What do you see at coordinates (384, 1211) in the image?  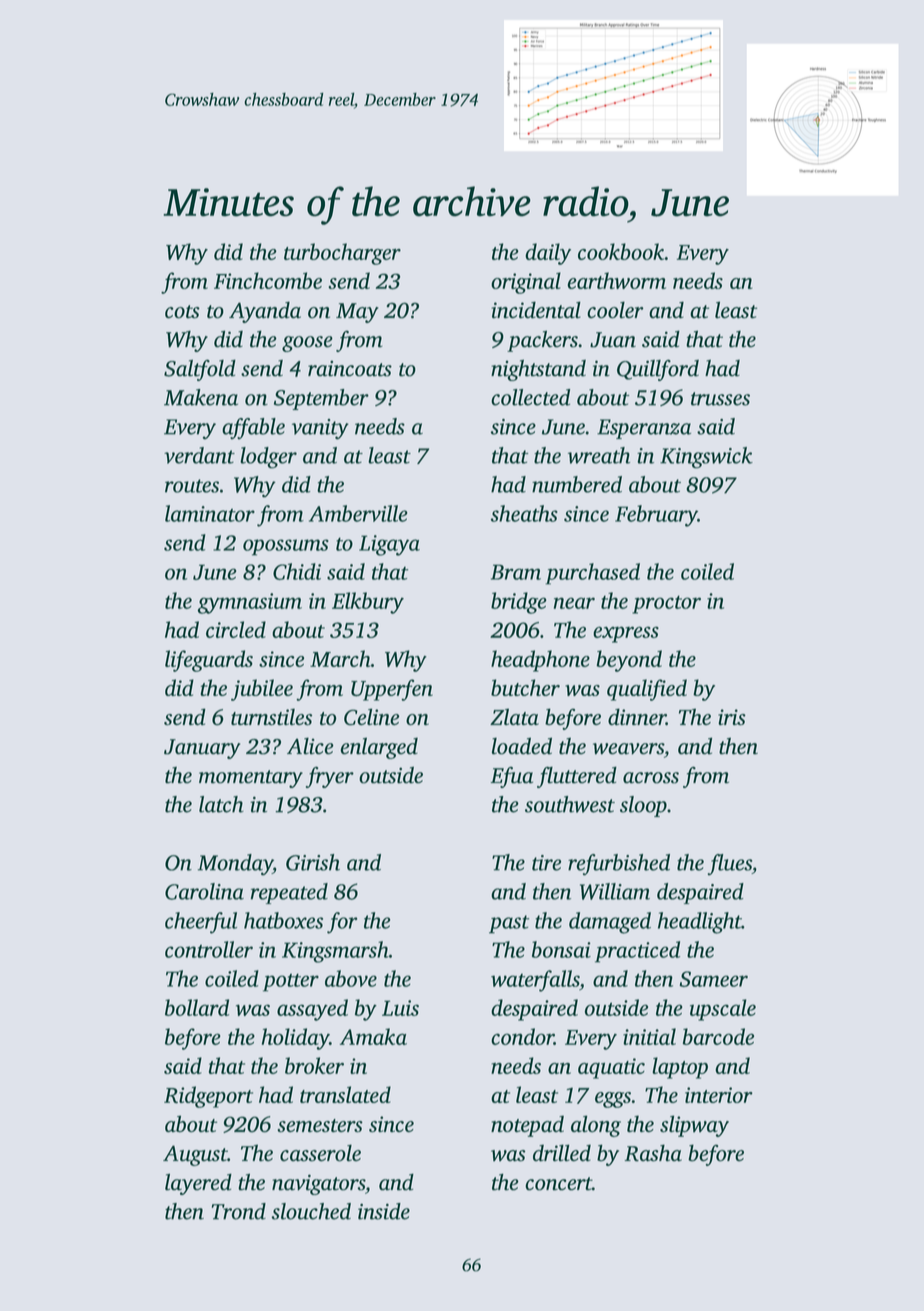 I see `inside` at bounding box center [384, 1211].
